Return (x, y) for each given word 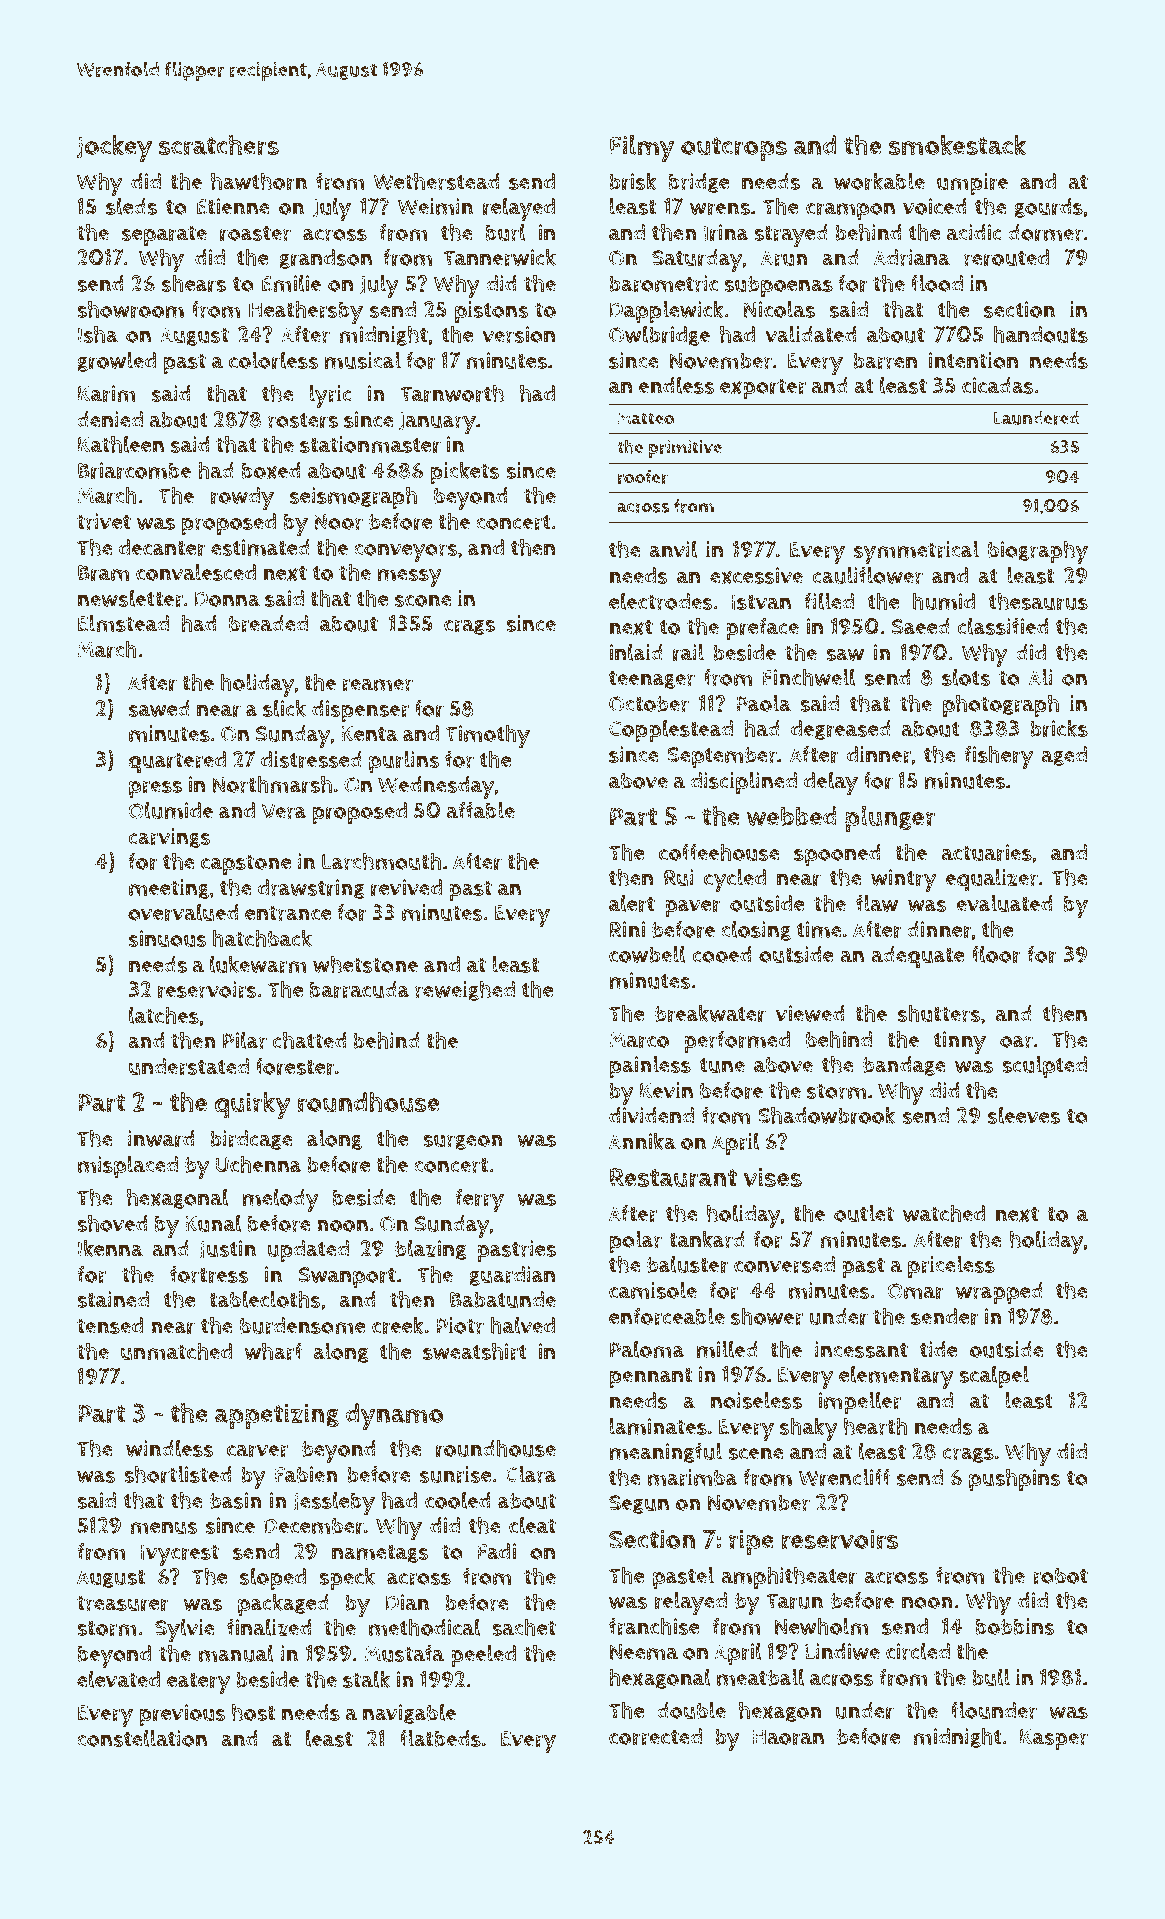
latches (164, 1015)
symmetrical (916, 552)
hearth (875, 1426)
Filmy (642, 148)
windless (169, 1448)
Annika (642, 1141)
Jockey (114, 148)
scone (423, 600)
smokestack (957, 144)
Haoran (788, 1737)
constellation (142, 1738)
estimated (260, 547)
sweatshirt (475, 1351)
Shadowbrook (826, 1115)
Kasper (1054, 1739)
